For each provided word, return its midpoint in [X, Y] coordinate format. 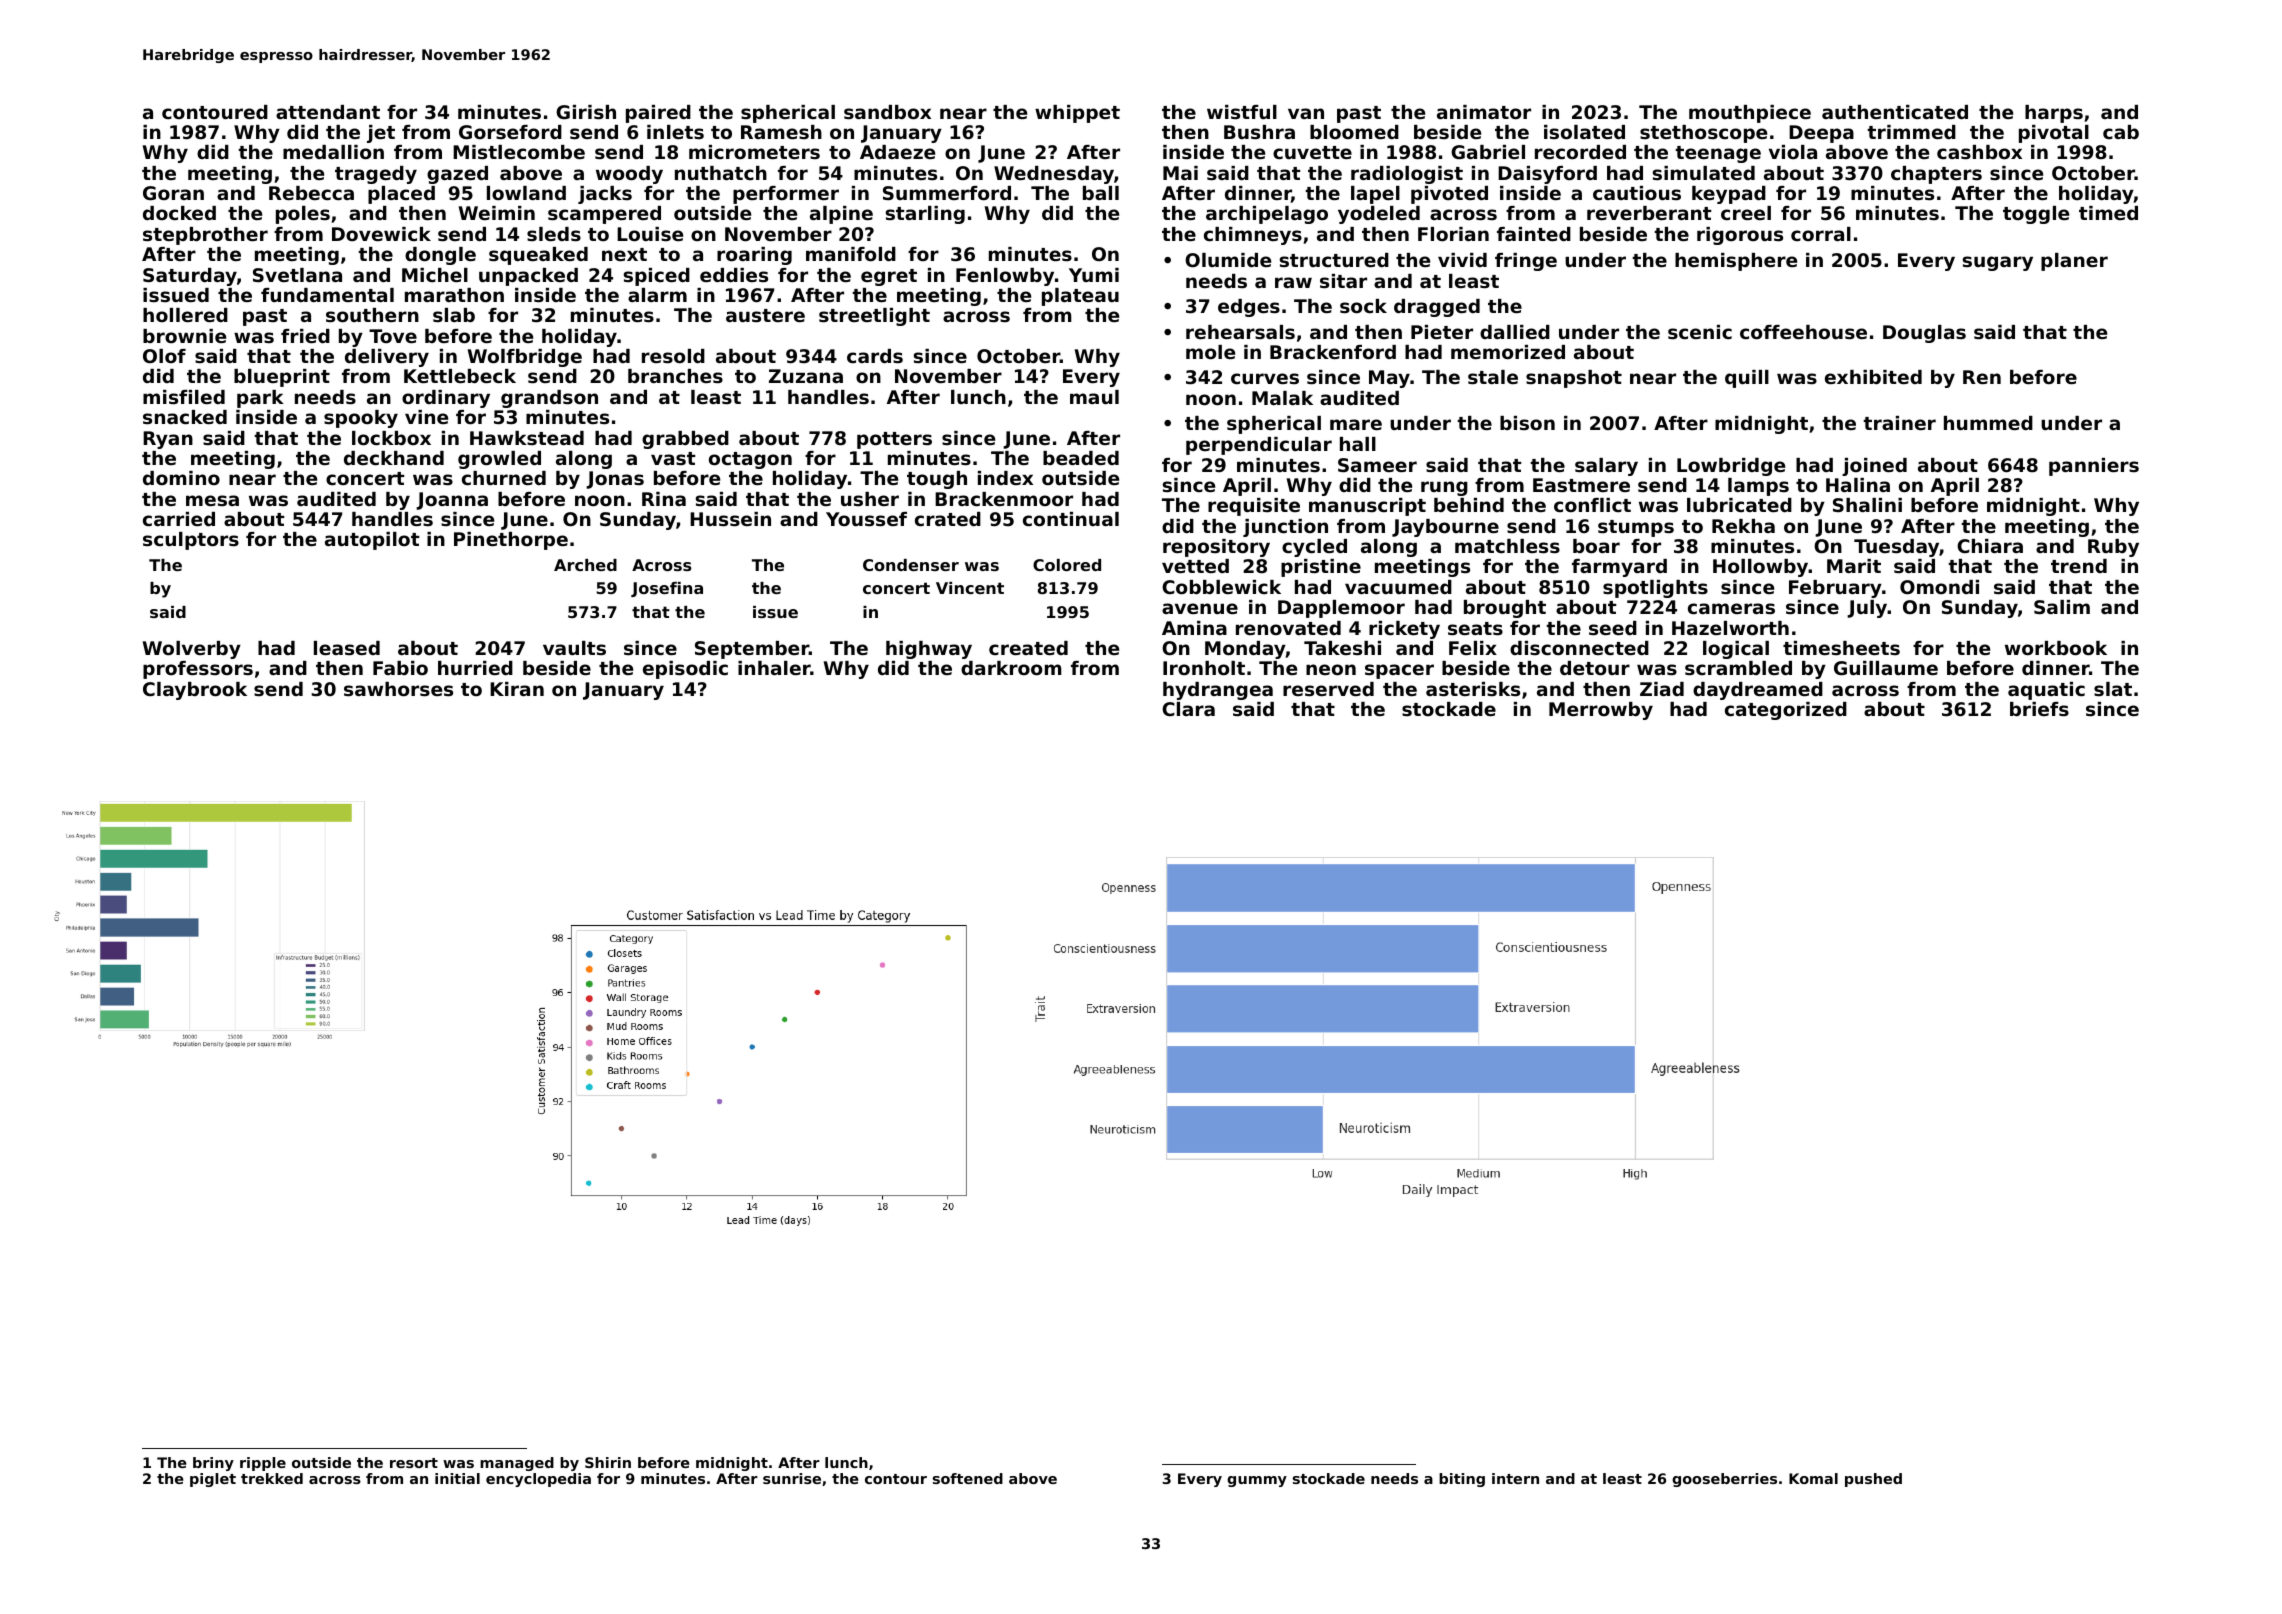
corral [1821, 234]
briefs [2039, 709]
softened [968, 1478]
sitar [1343, 281]
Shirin [608, 1462]
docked [179, 213]
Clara [1188, 709]
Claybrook [195, 691]
